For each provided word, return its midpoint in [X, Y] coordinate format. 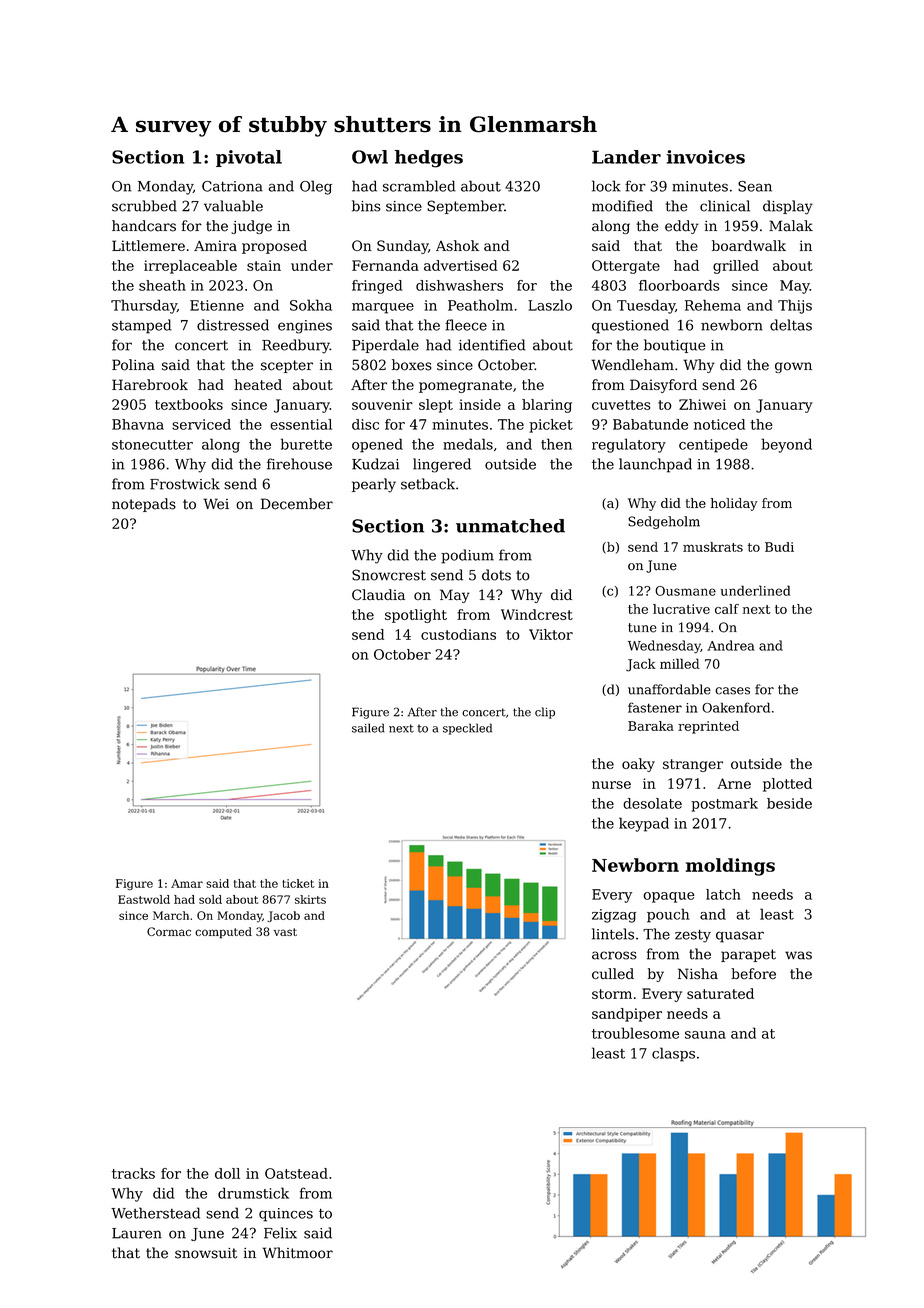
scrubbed [144, 206]
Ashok [457, 245]
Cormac [169, 931]
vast [285, 932]
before [753, 974]
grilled [736, 267]
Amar [187, 883]
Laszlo [550, 305]
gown [793, 367]
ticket [298, 883]
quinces [286, 1215]
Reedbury [296, 346]
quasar [740, 937]
